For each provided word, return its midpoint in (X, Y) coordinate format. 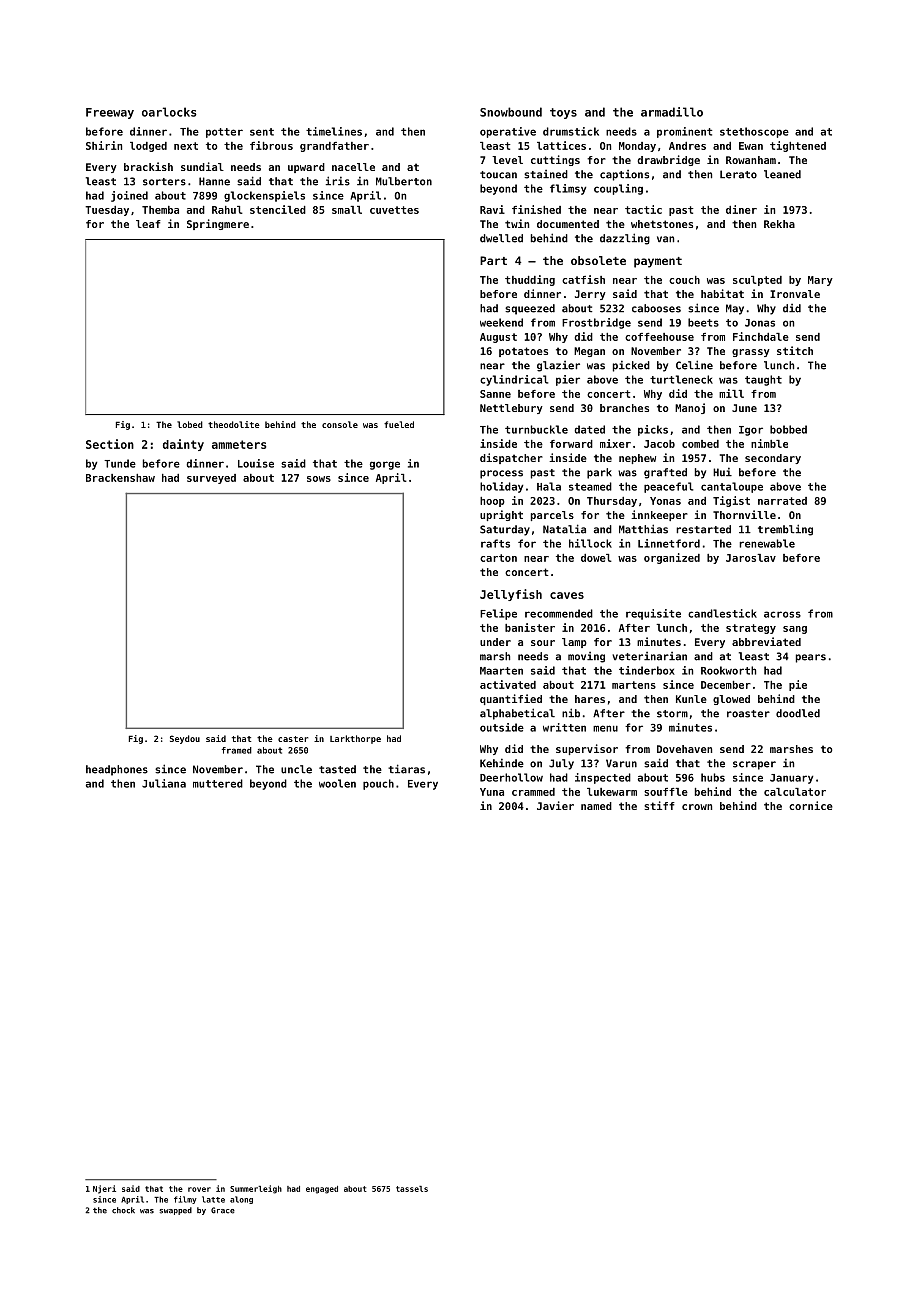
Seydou (185, 739)
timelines (334, 131)
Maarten (501, 671)
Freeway (110, 113)
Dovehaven (684, 749)
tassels (412, 1189)
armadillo (672, 112)
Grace (223, 1210)
